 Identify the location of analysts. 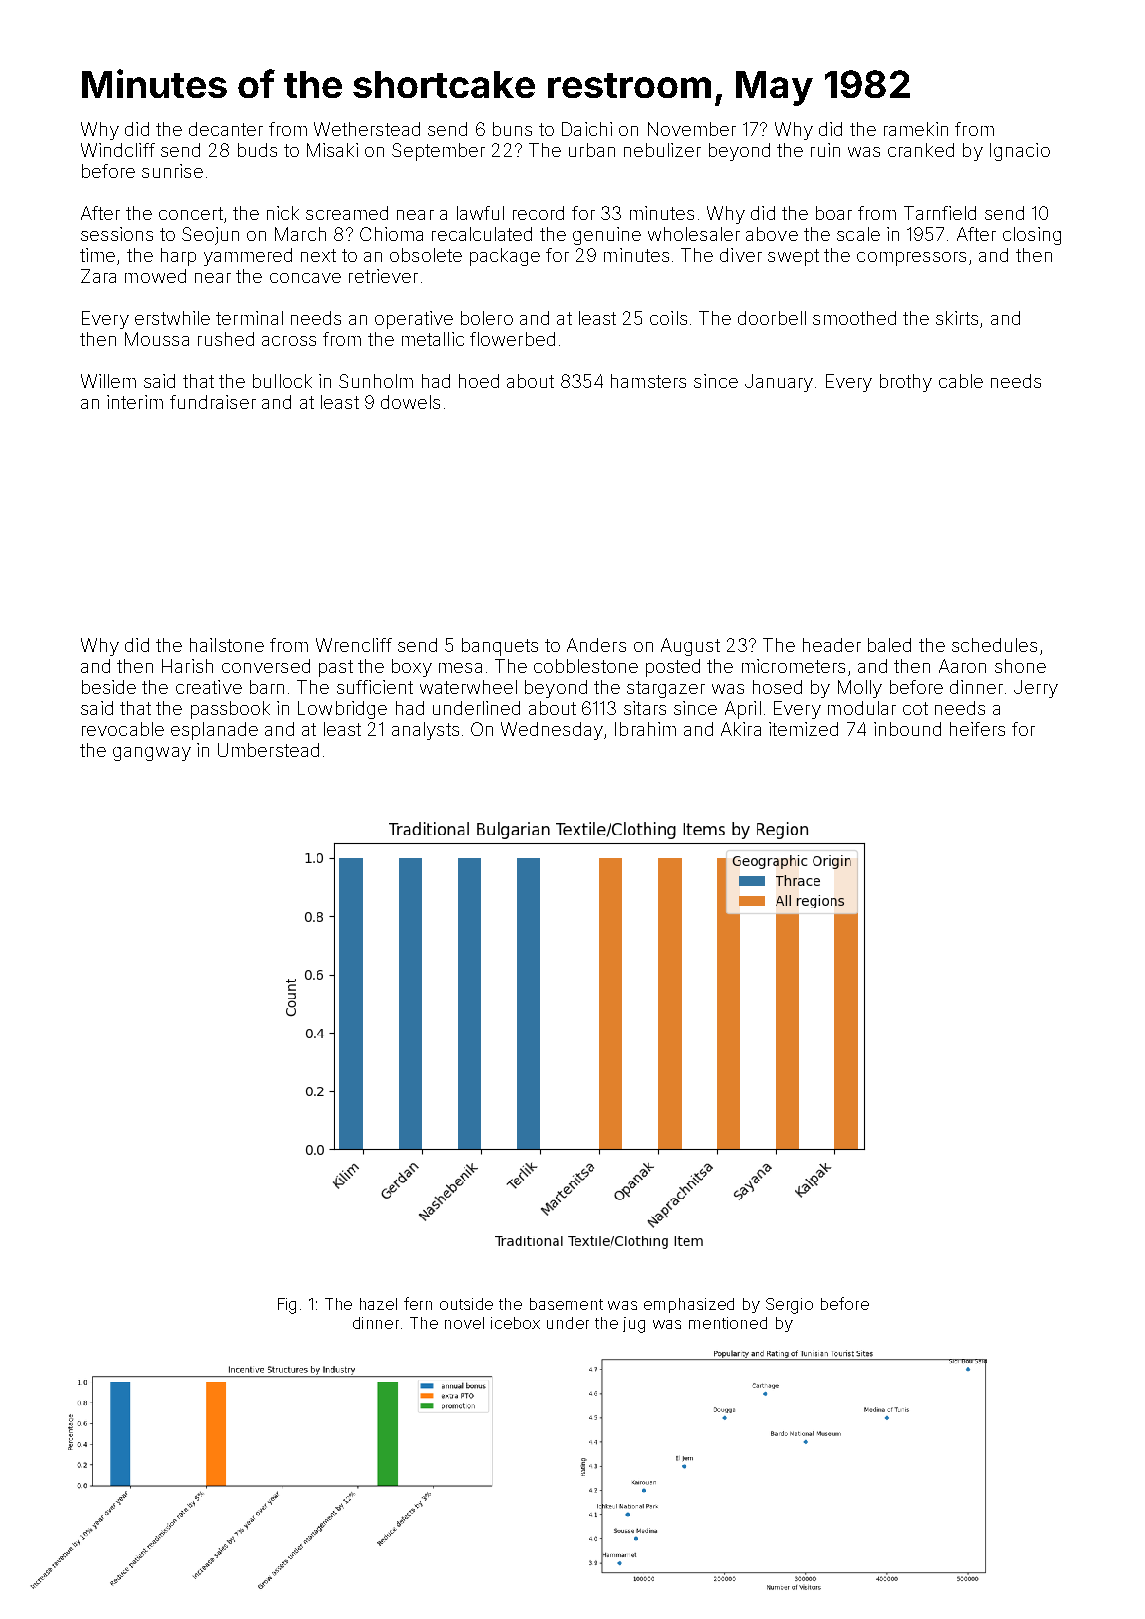
(425, 731).
